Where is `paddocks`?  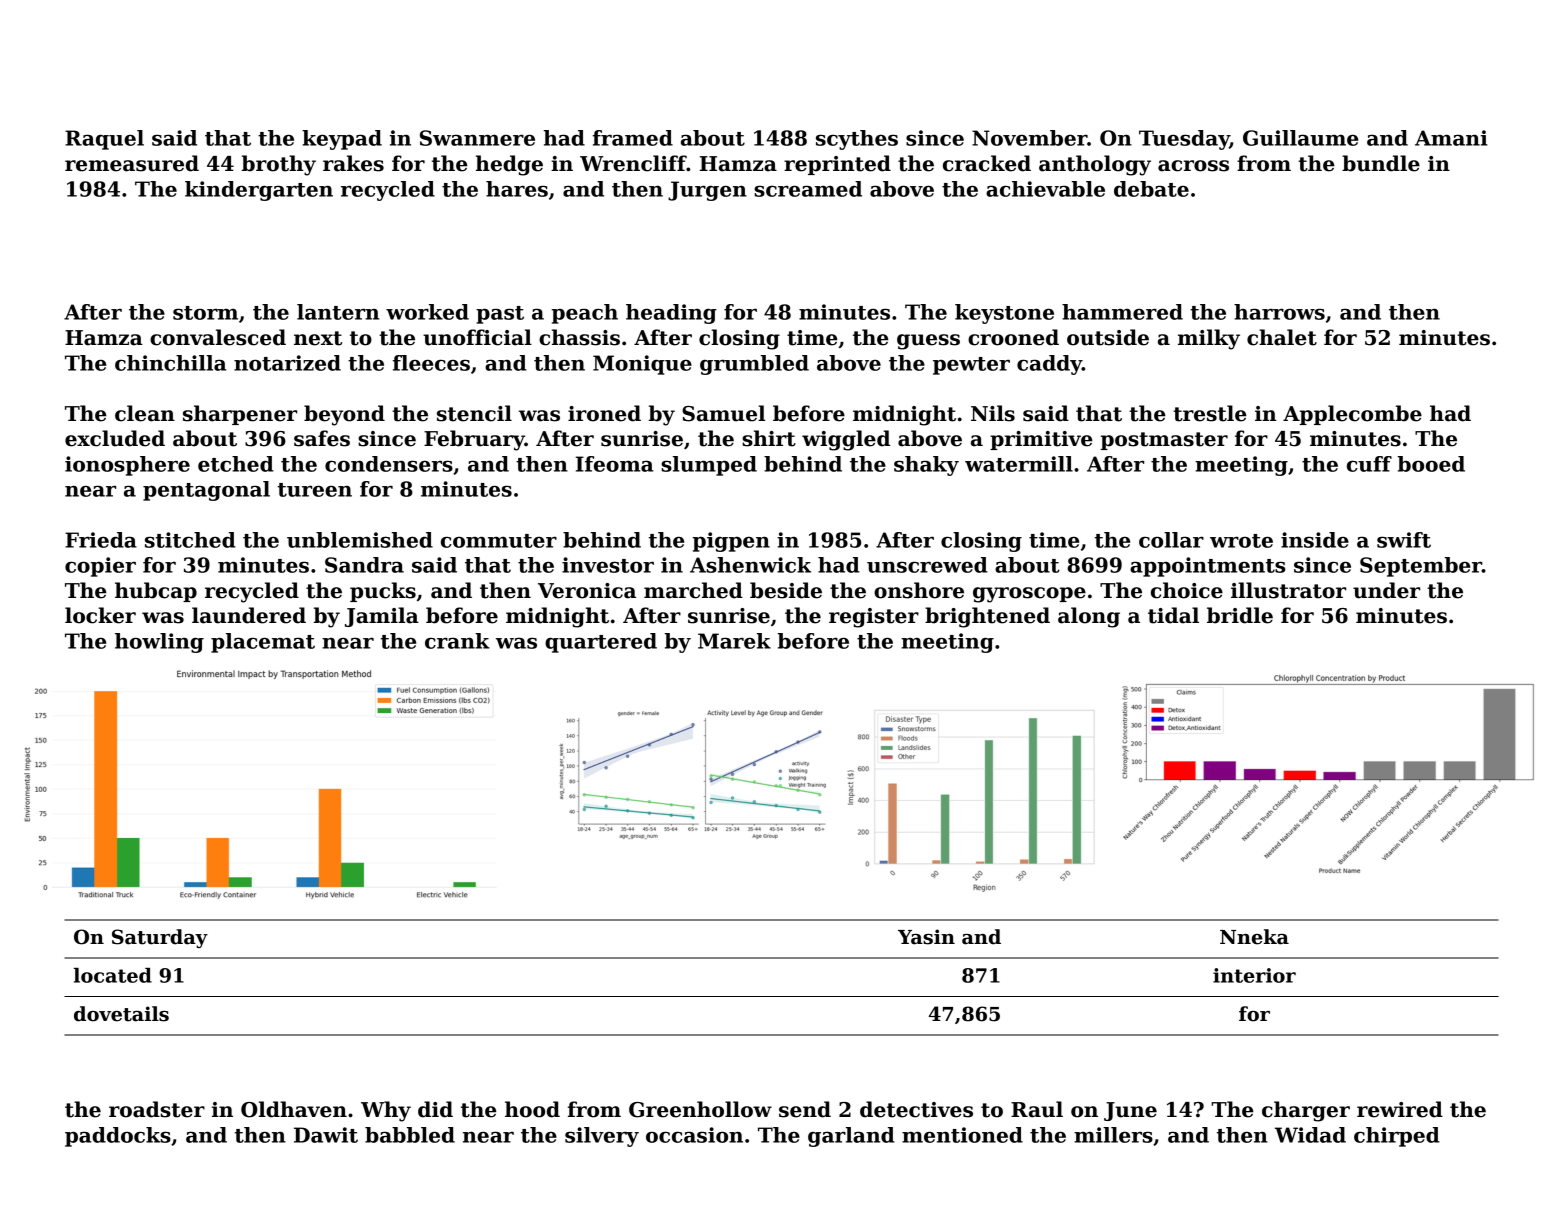
paddocks is located at coordinates (118, 1137).
